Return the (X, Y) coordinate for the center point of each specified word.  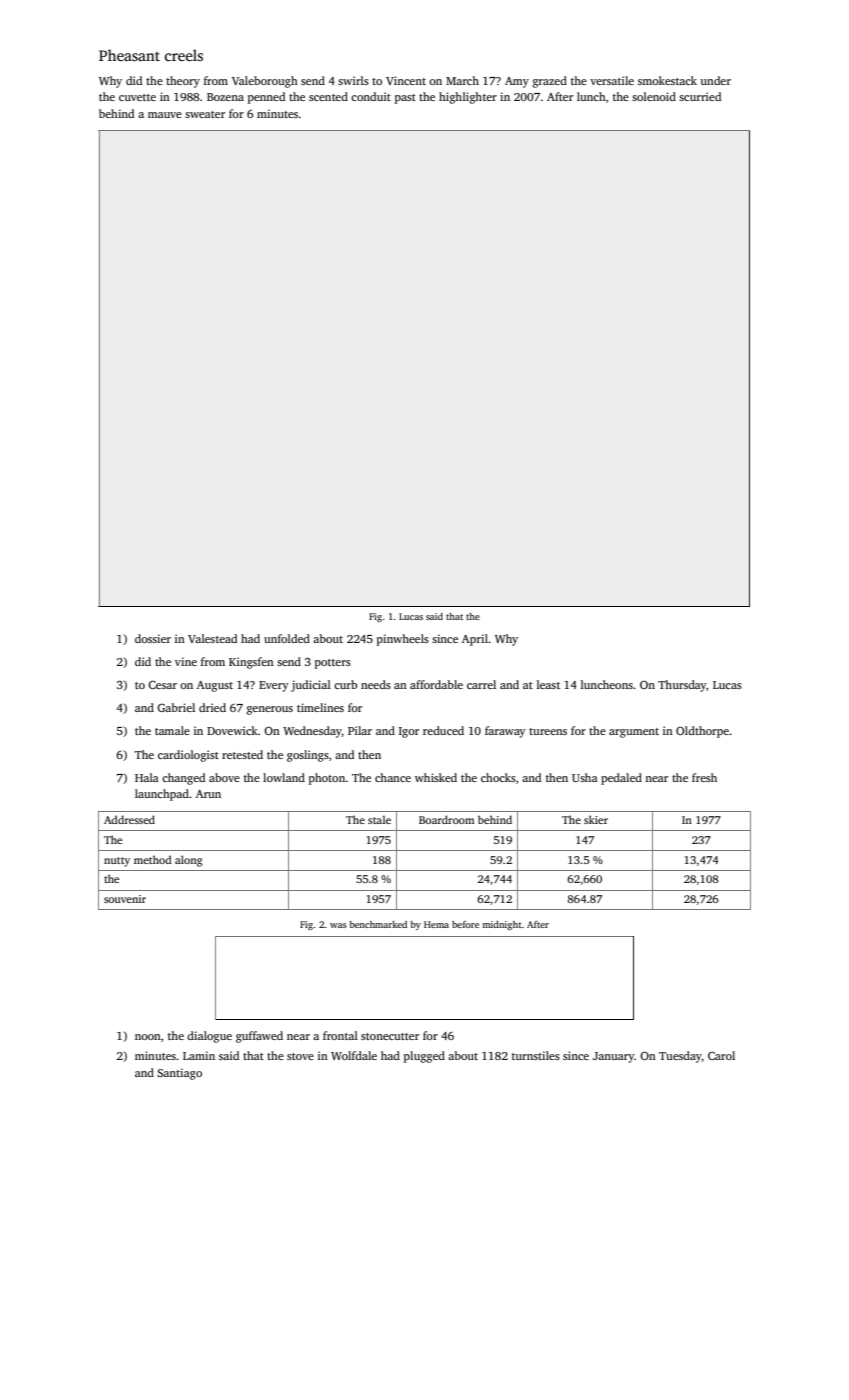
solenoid (654, 96)
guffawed (259, 1037)
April (475, 640)
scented (328, 96)
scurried (700, 96)
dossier (153, 638)
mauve (165, 115)
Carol (721, 1055)
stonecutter (390, 1036)
